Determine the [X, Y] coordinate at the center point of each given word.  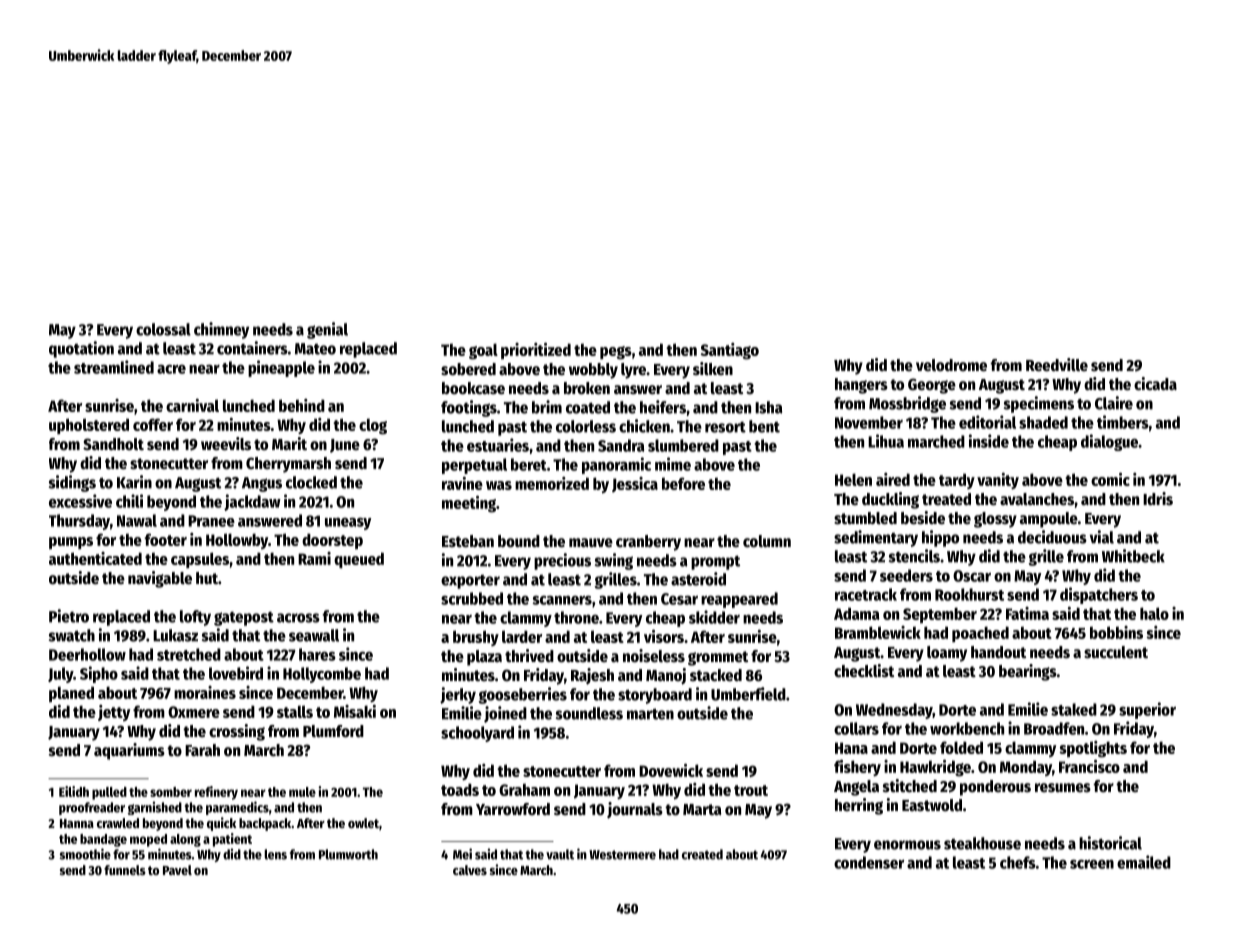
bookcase [473, 388]
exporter [470, 582]
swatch [72, 635]
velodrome [951, 365]
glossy [995, 520]
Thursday [79, 522]
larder [522, 636]
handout [998, 652]
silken [713, 368]
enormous [907, 845]
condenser [869, 862]
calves [470, 870]
